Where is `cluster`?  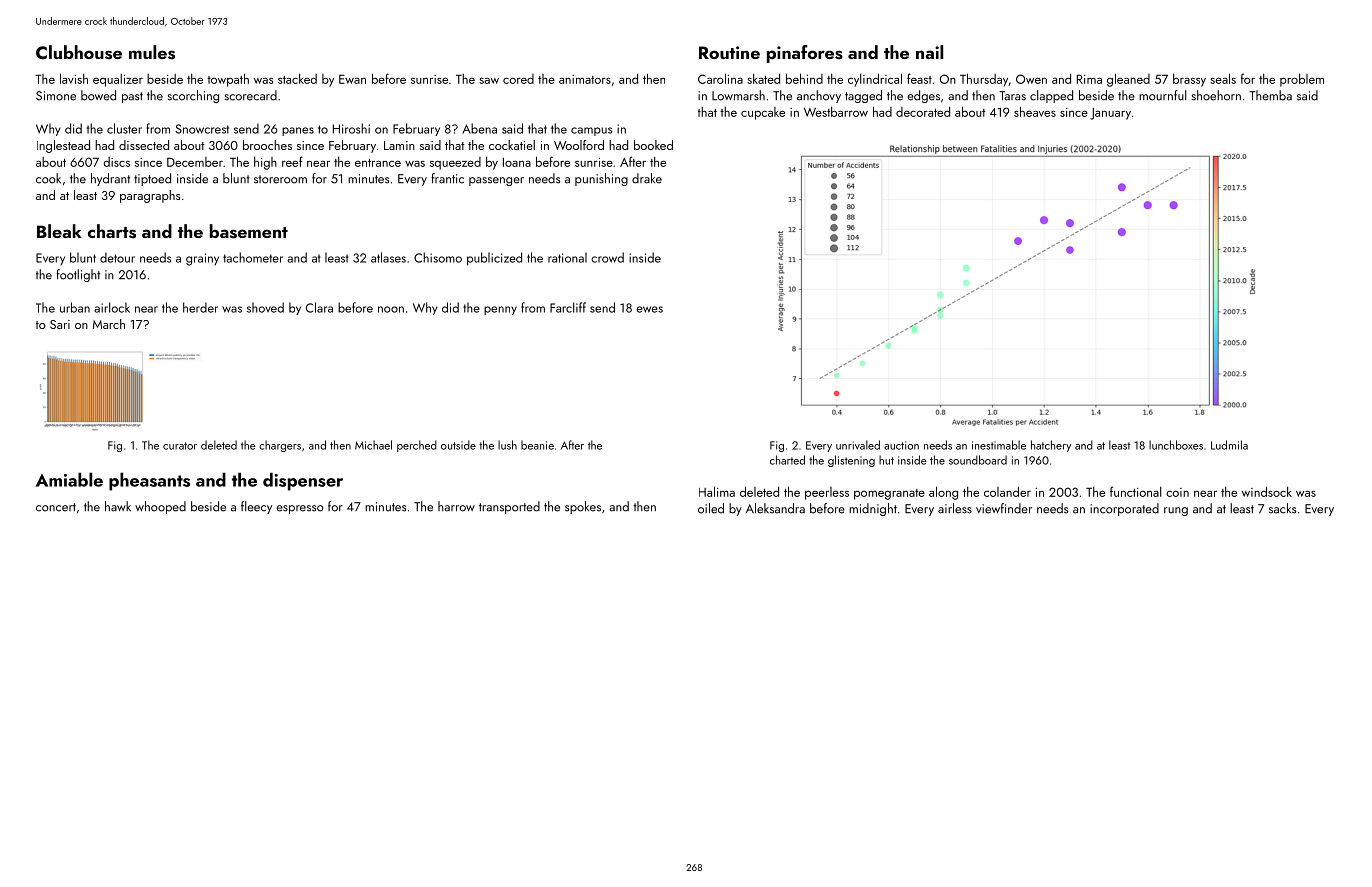
cluster is located at coordinates (124, 128).
